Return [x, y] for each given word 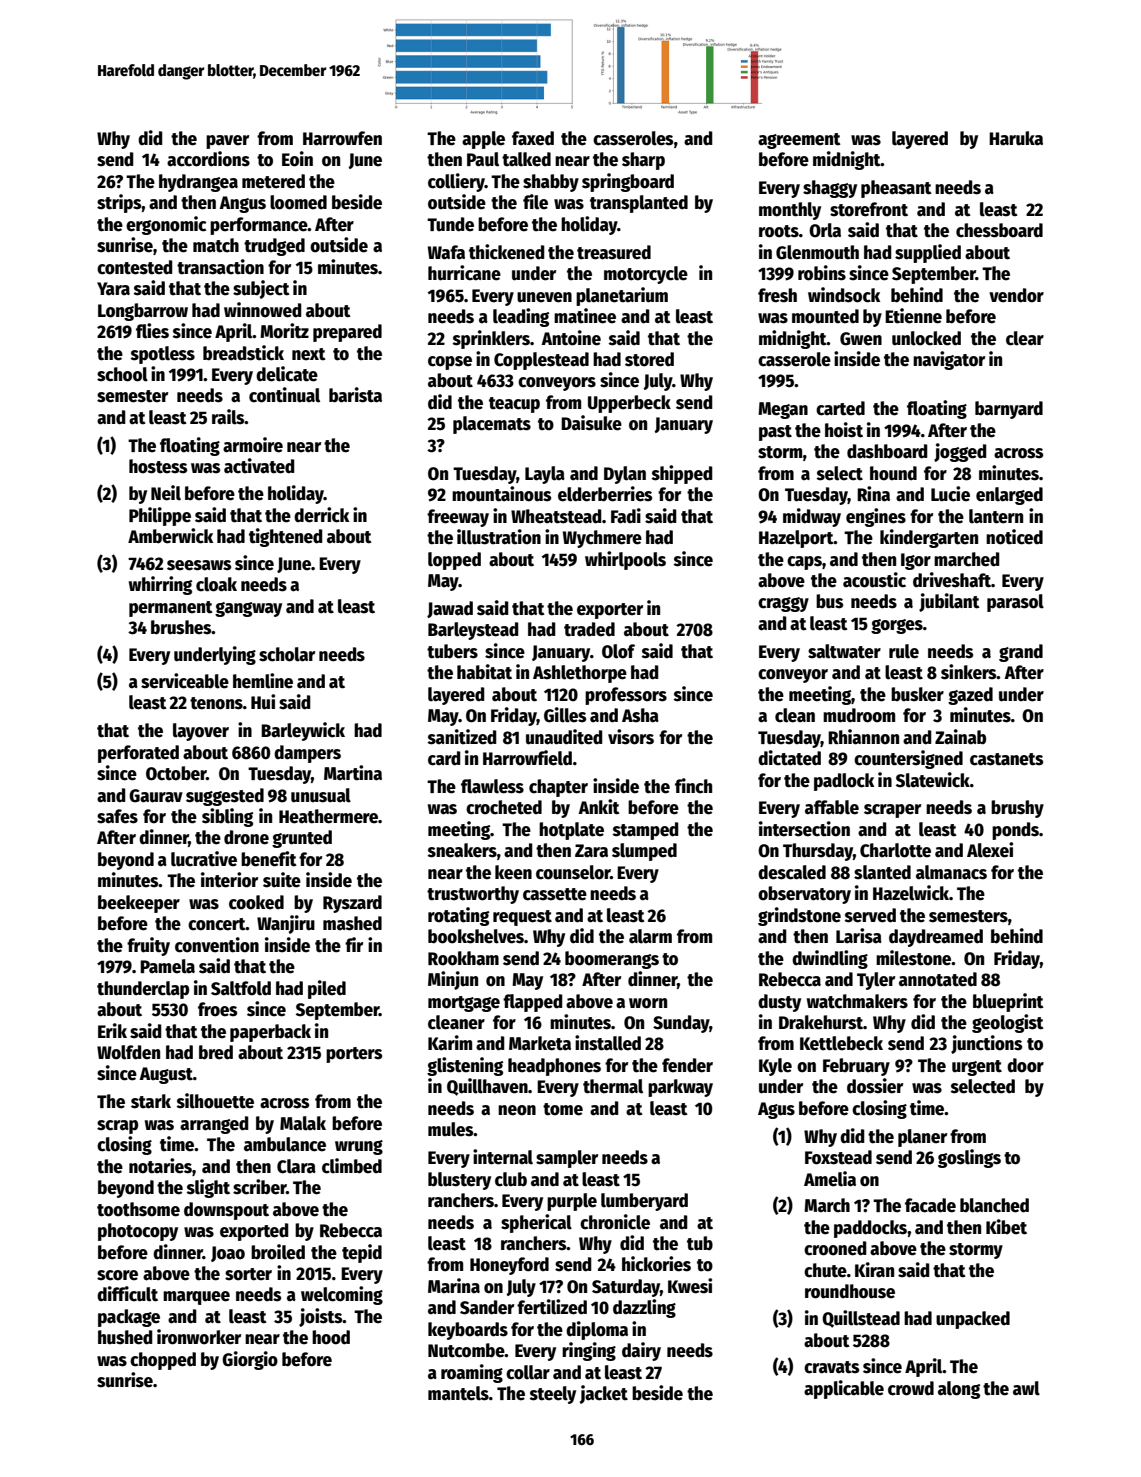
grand [1021, 653]
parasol [1015, 603]
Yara [113, 289]
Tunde [450, 224]
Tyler [876, 981]
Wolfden [128, 1052]
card [444, 758]
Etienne [913, 316]
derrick [321, 515]
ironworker [199, 1337]
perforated [138, 754]
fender [687, 1065]
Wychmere [602, 539]
